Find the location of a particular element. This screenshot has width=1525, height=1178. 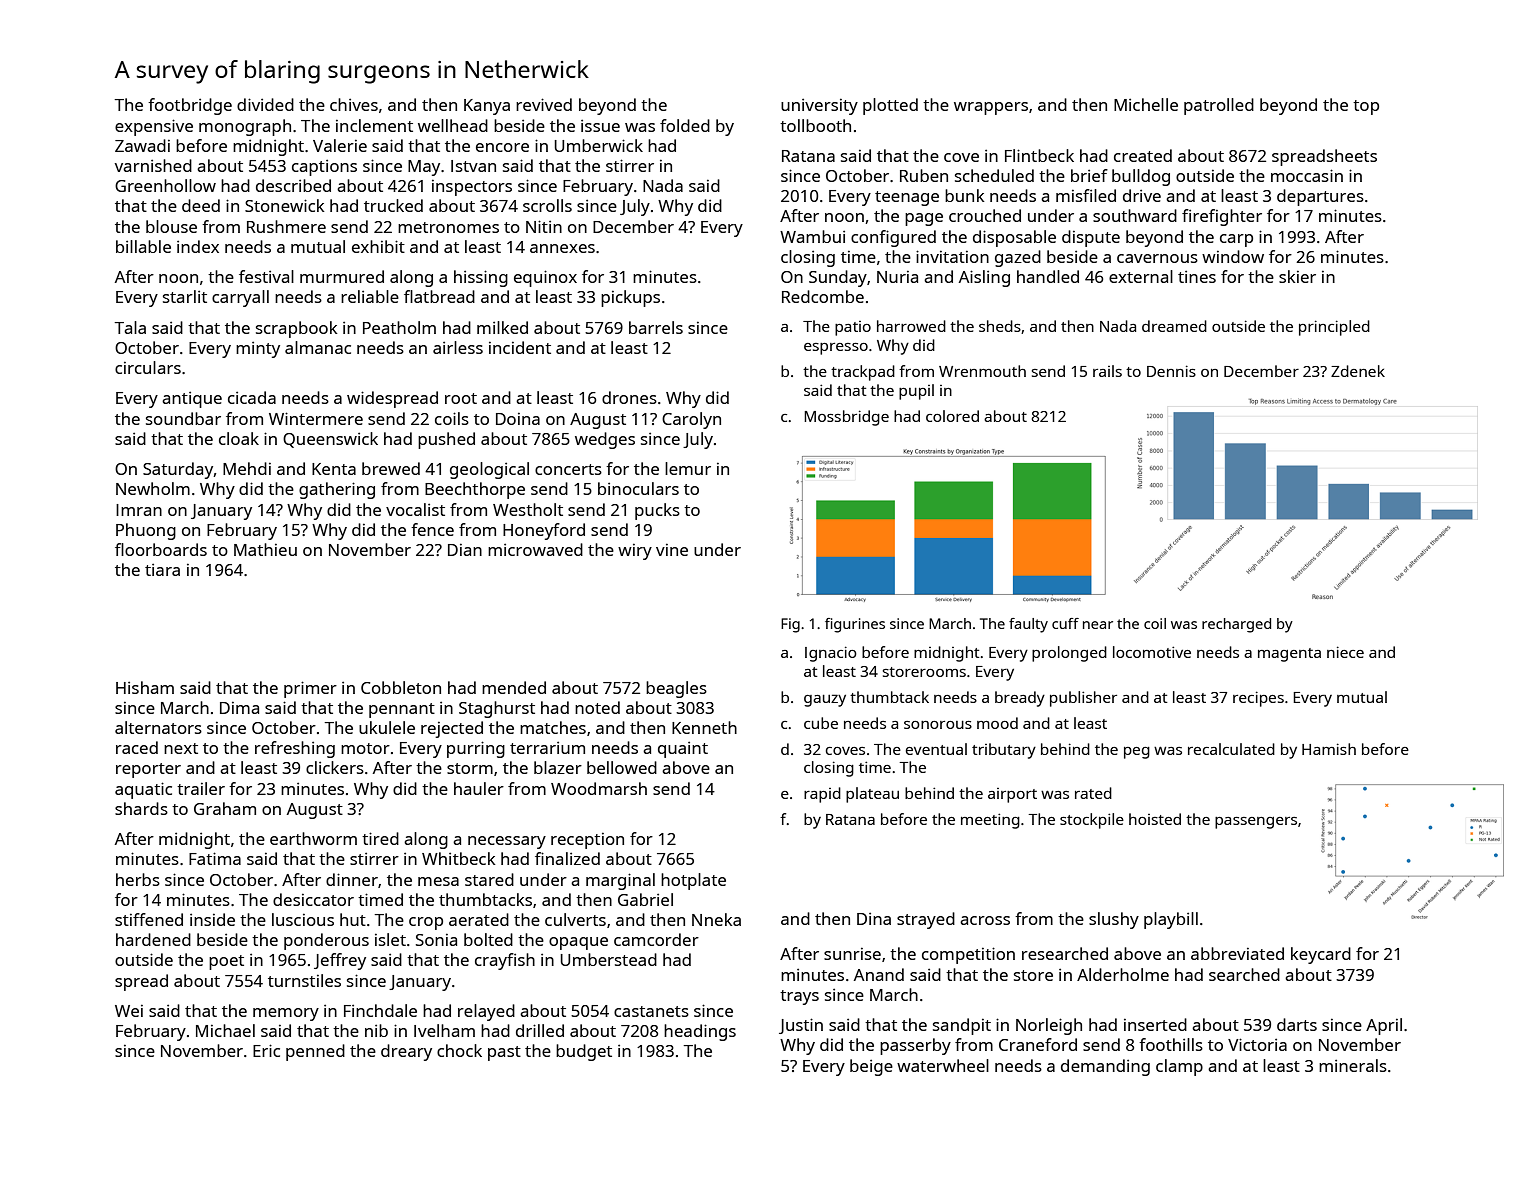

folded is located at coordinates (685, 125).
